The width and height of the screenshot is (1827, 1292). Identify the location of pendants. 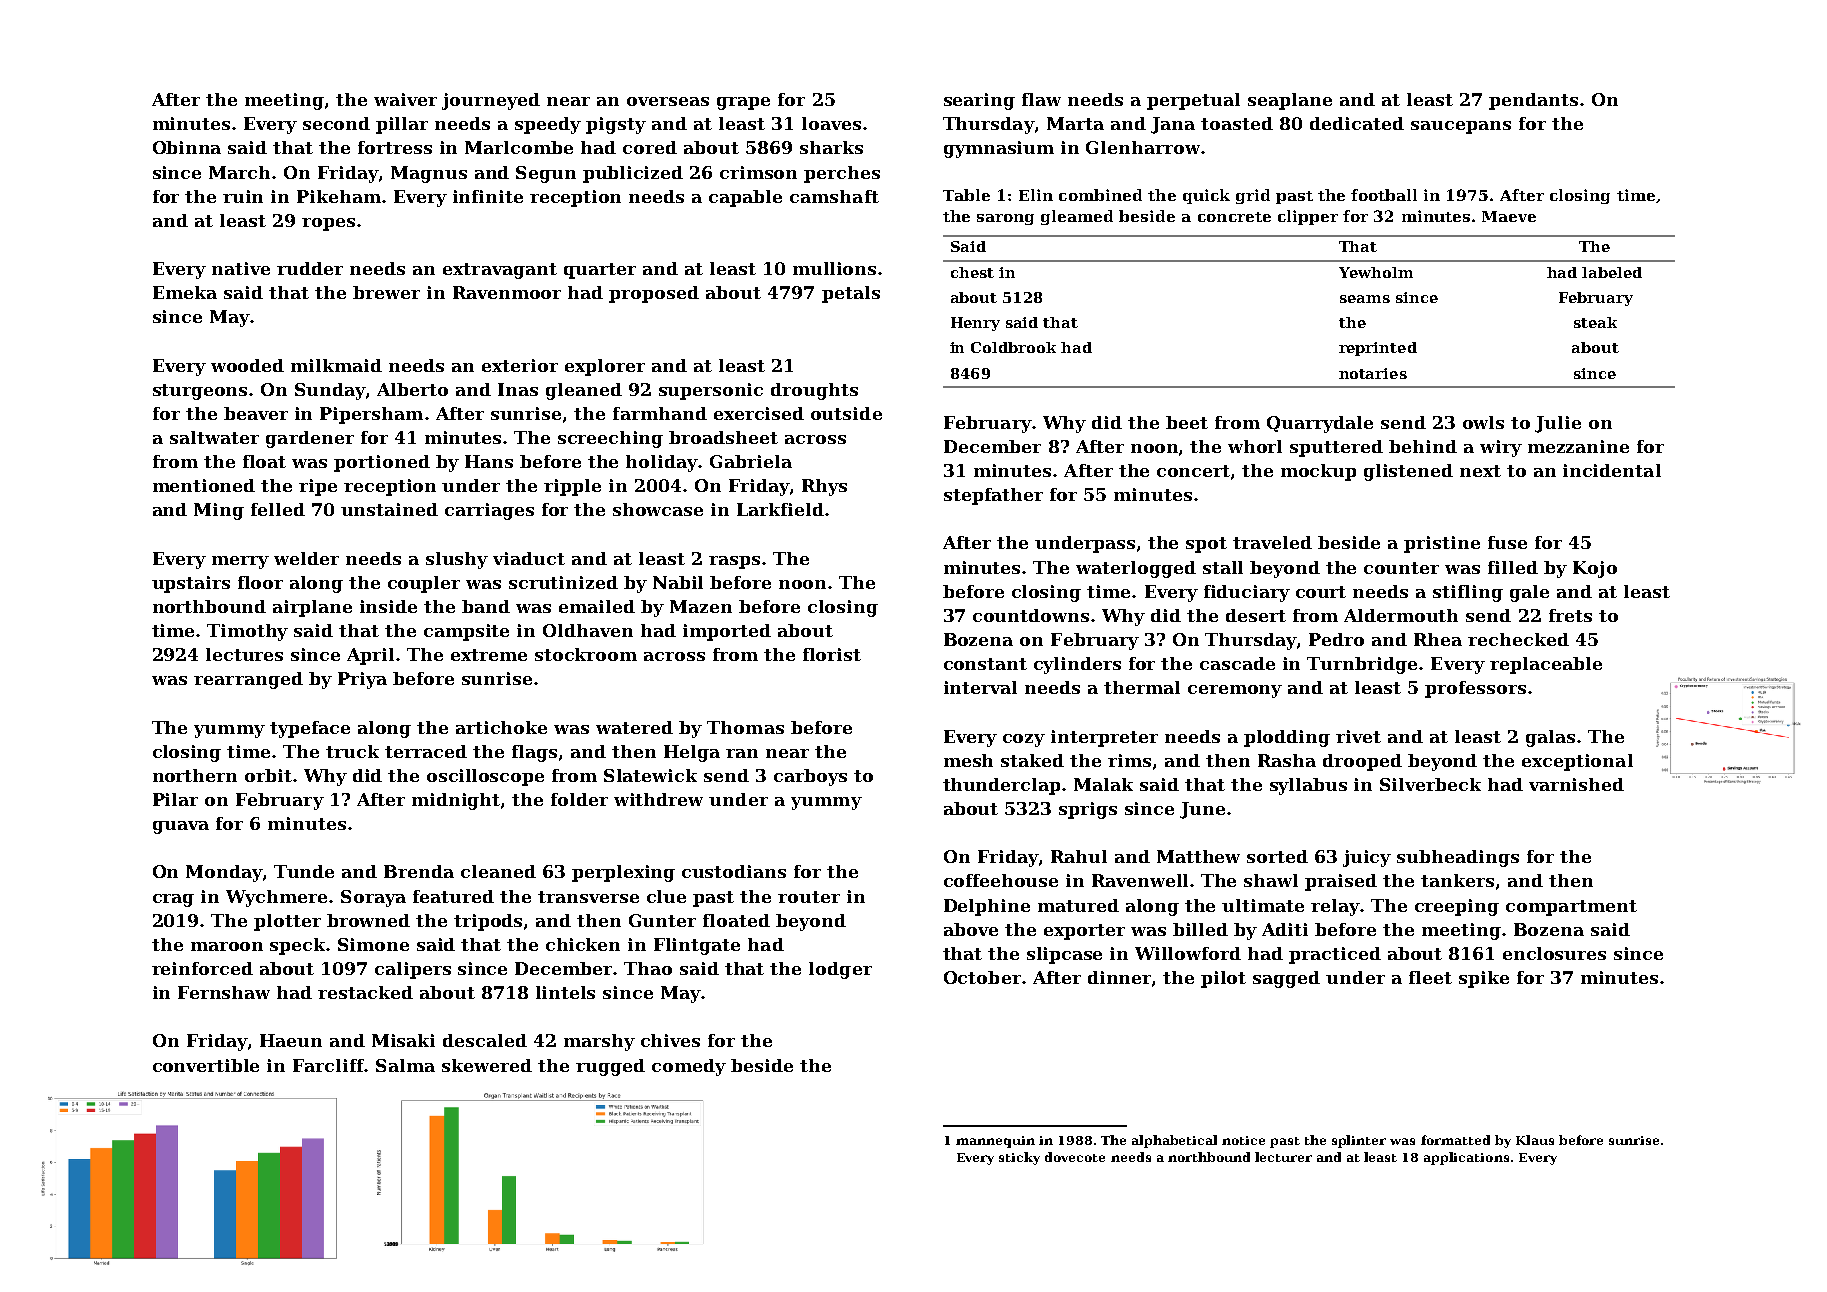
(1533, 101).
